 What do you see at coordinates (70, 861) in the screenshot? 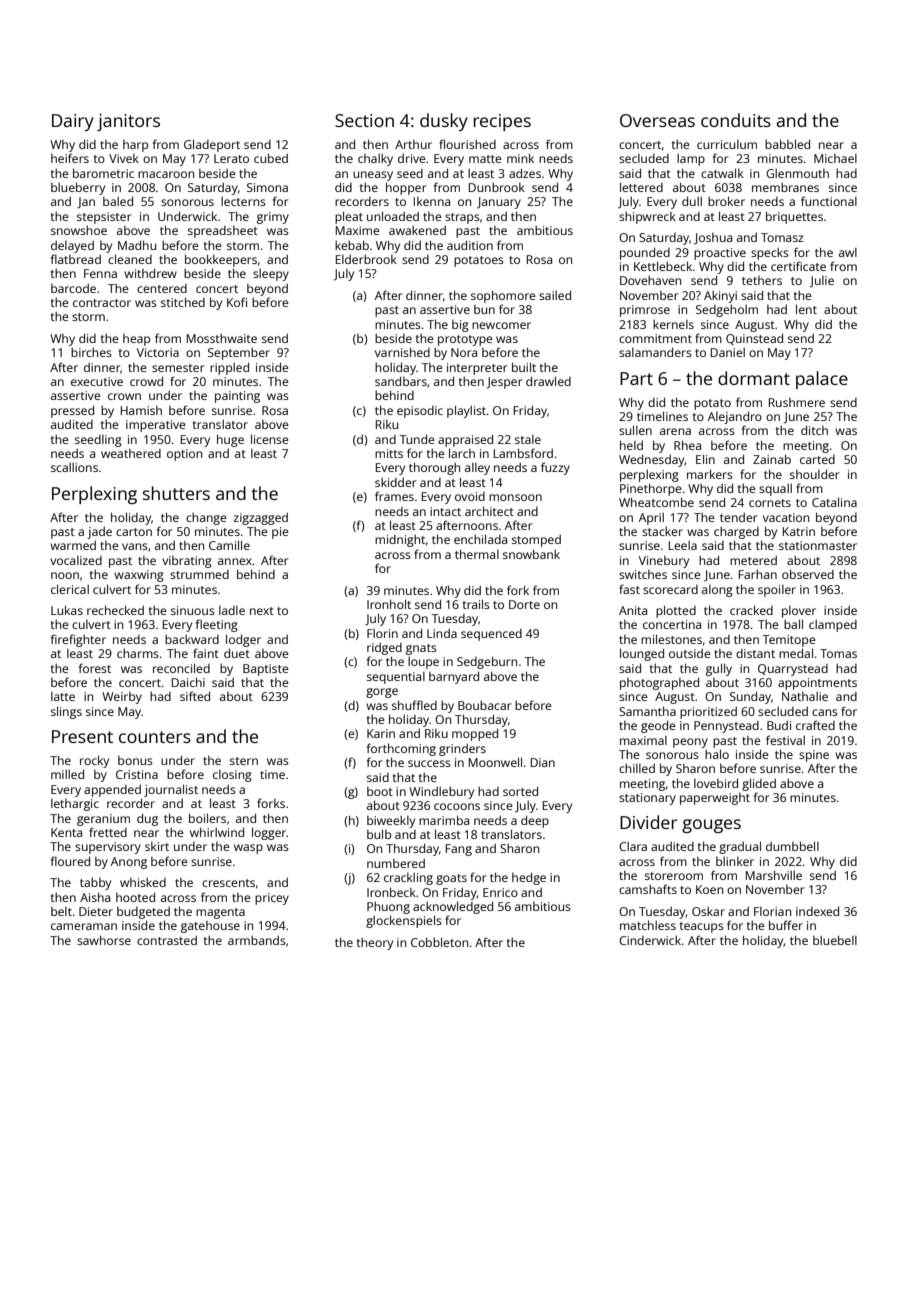
I see `floured` at bounding box center [70, 861].
